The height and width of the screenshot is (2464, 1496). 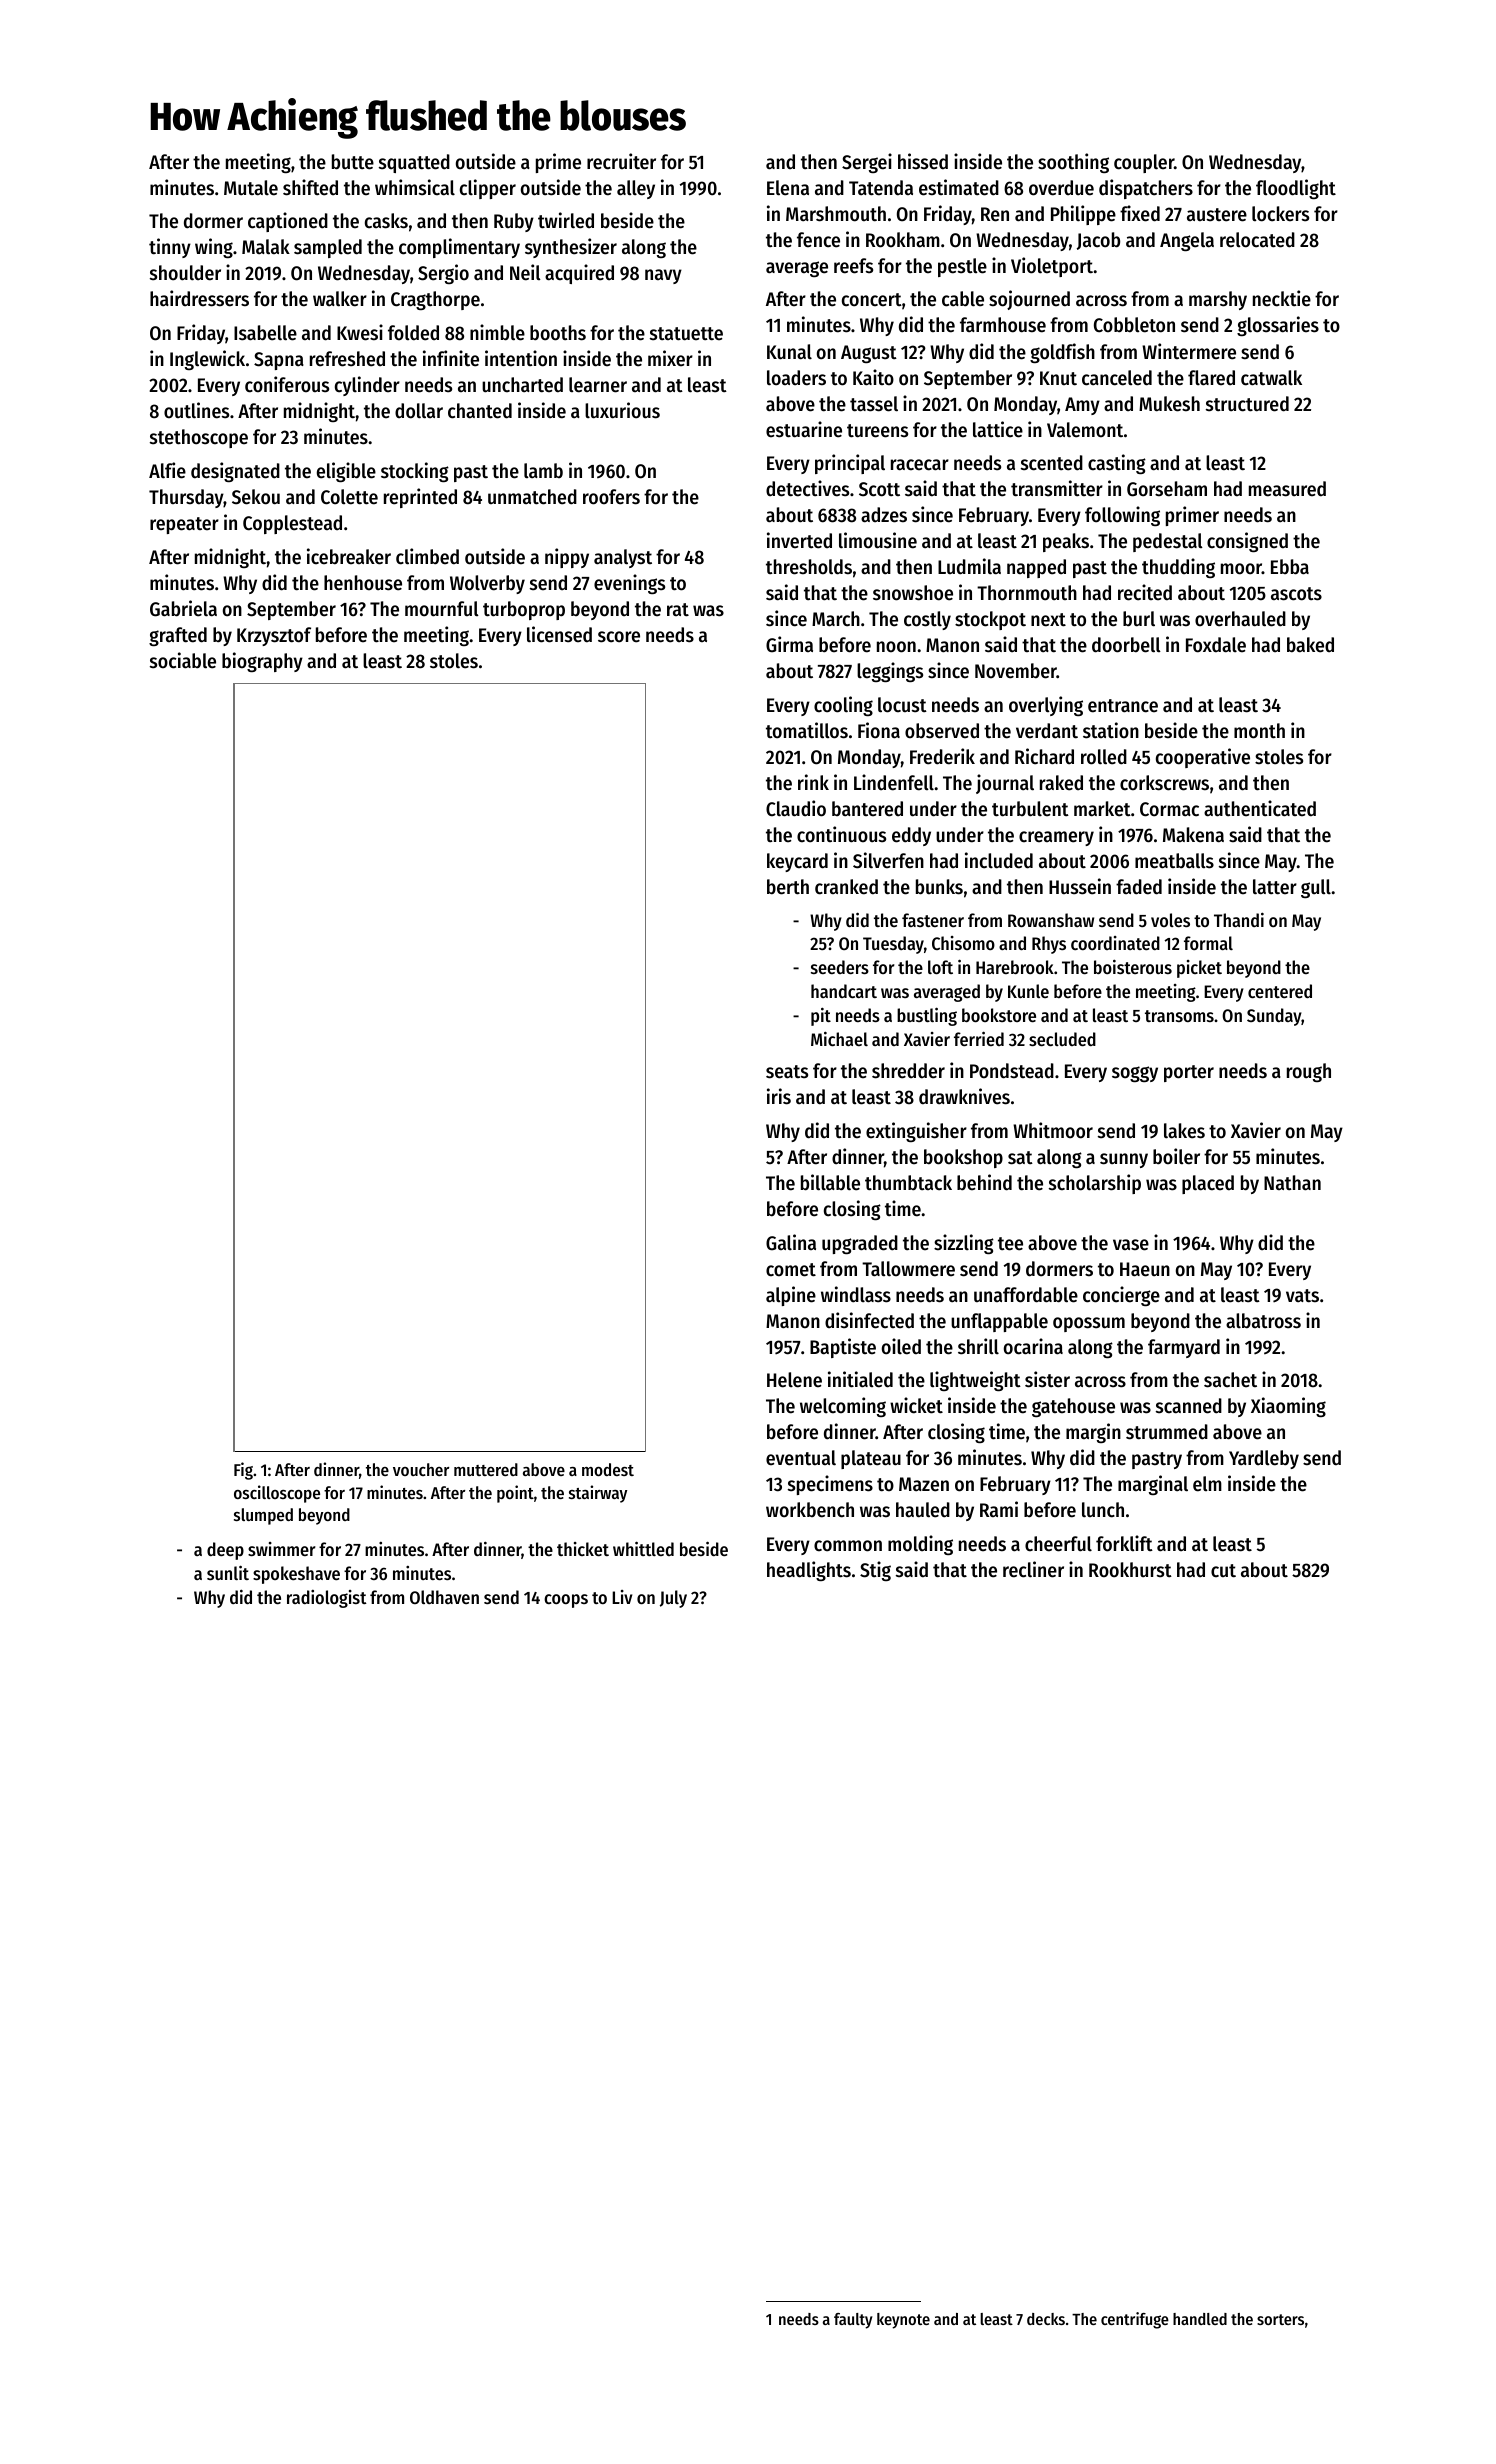 I want to click on cut, so click(x=1223, y=1571).
